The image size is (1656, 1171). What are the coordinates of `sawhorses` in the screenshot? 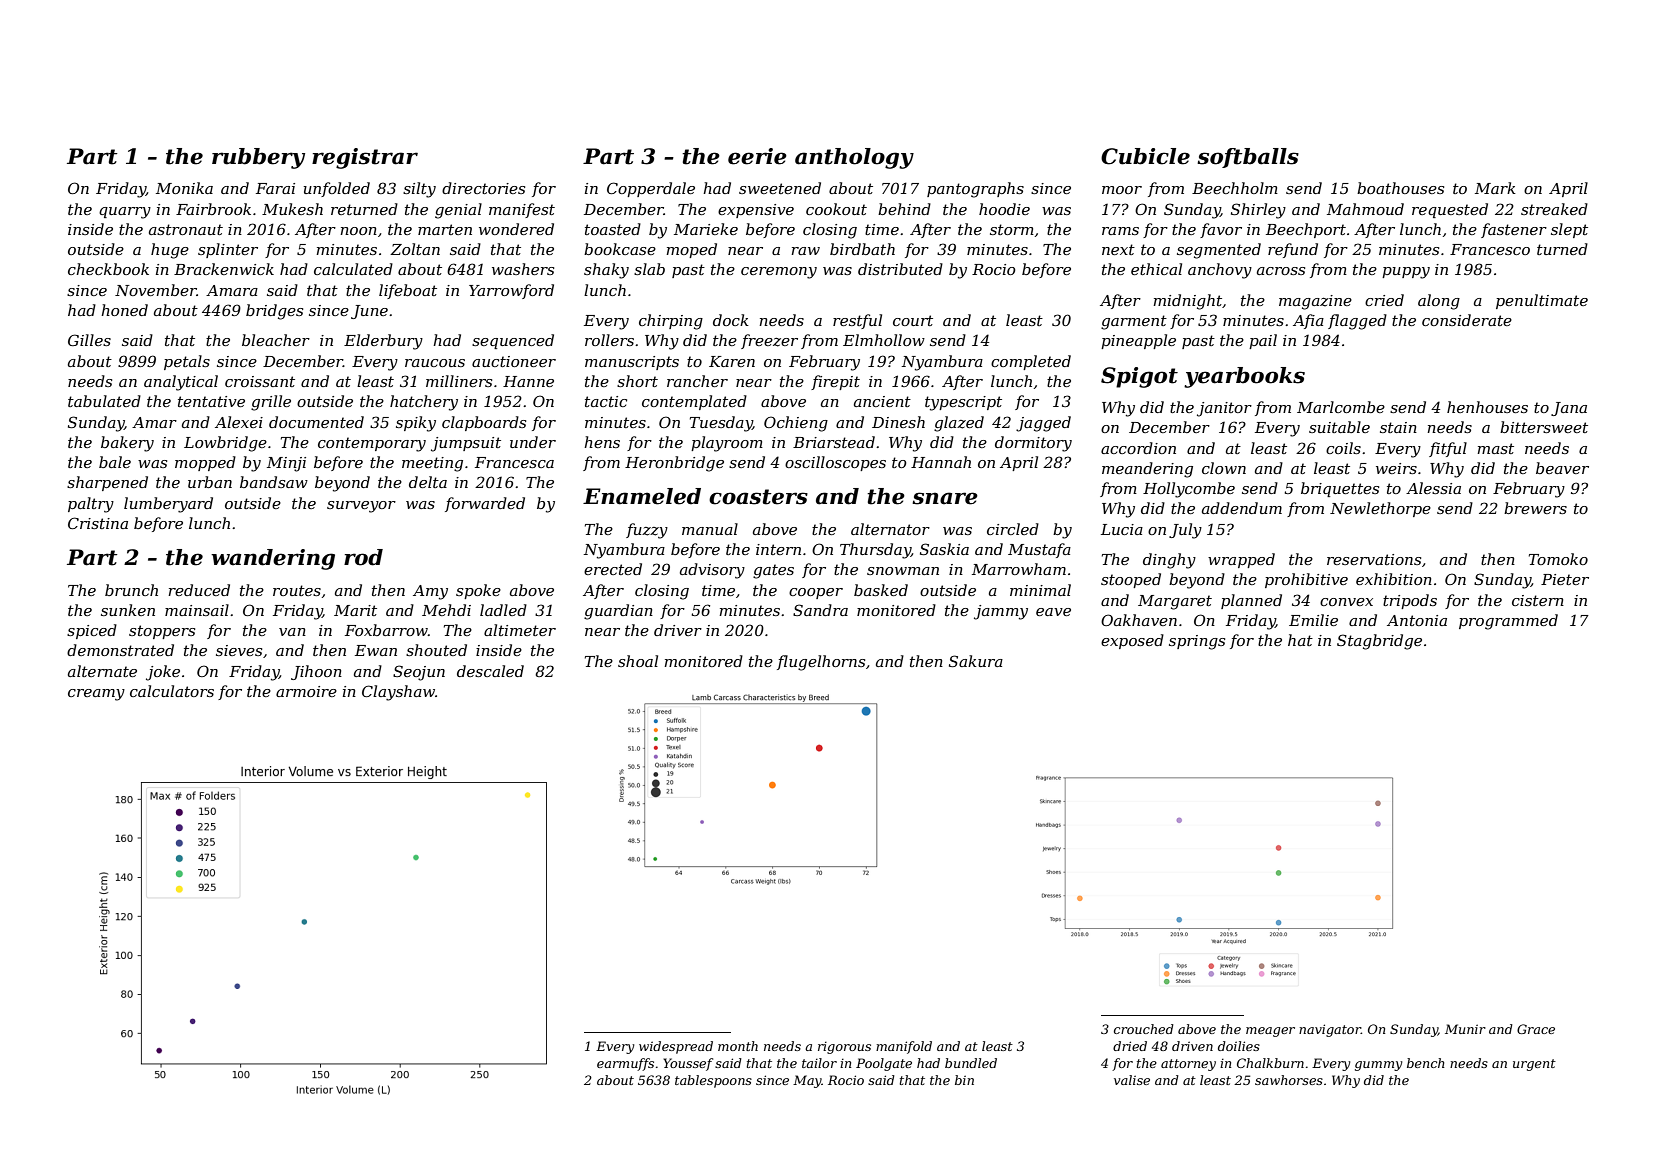 It's located at (1289, 1080).
